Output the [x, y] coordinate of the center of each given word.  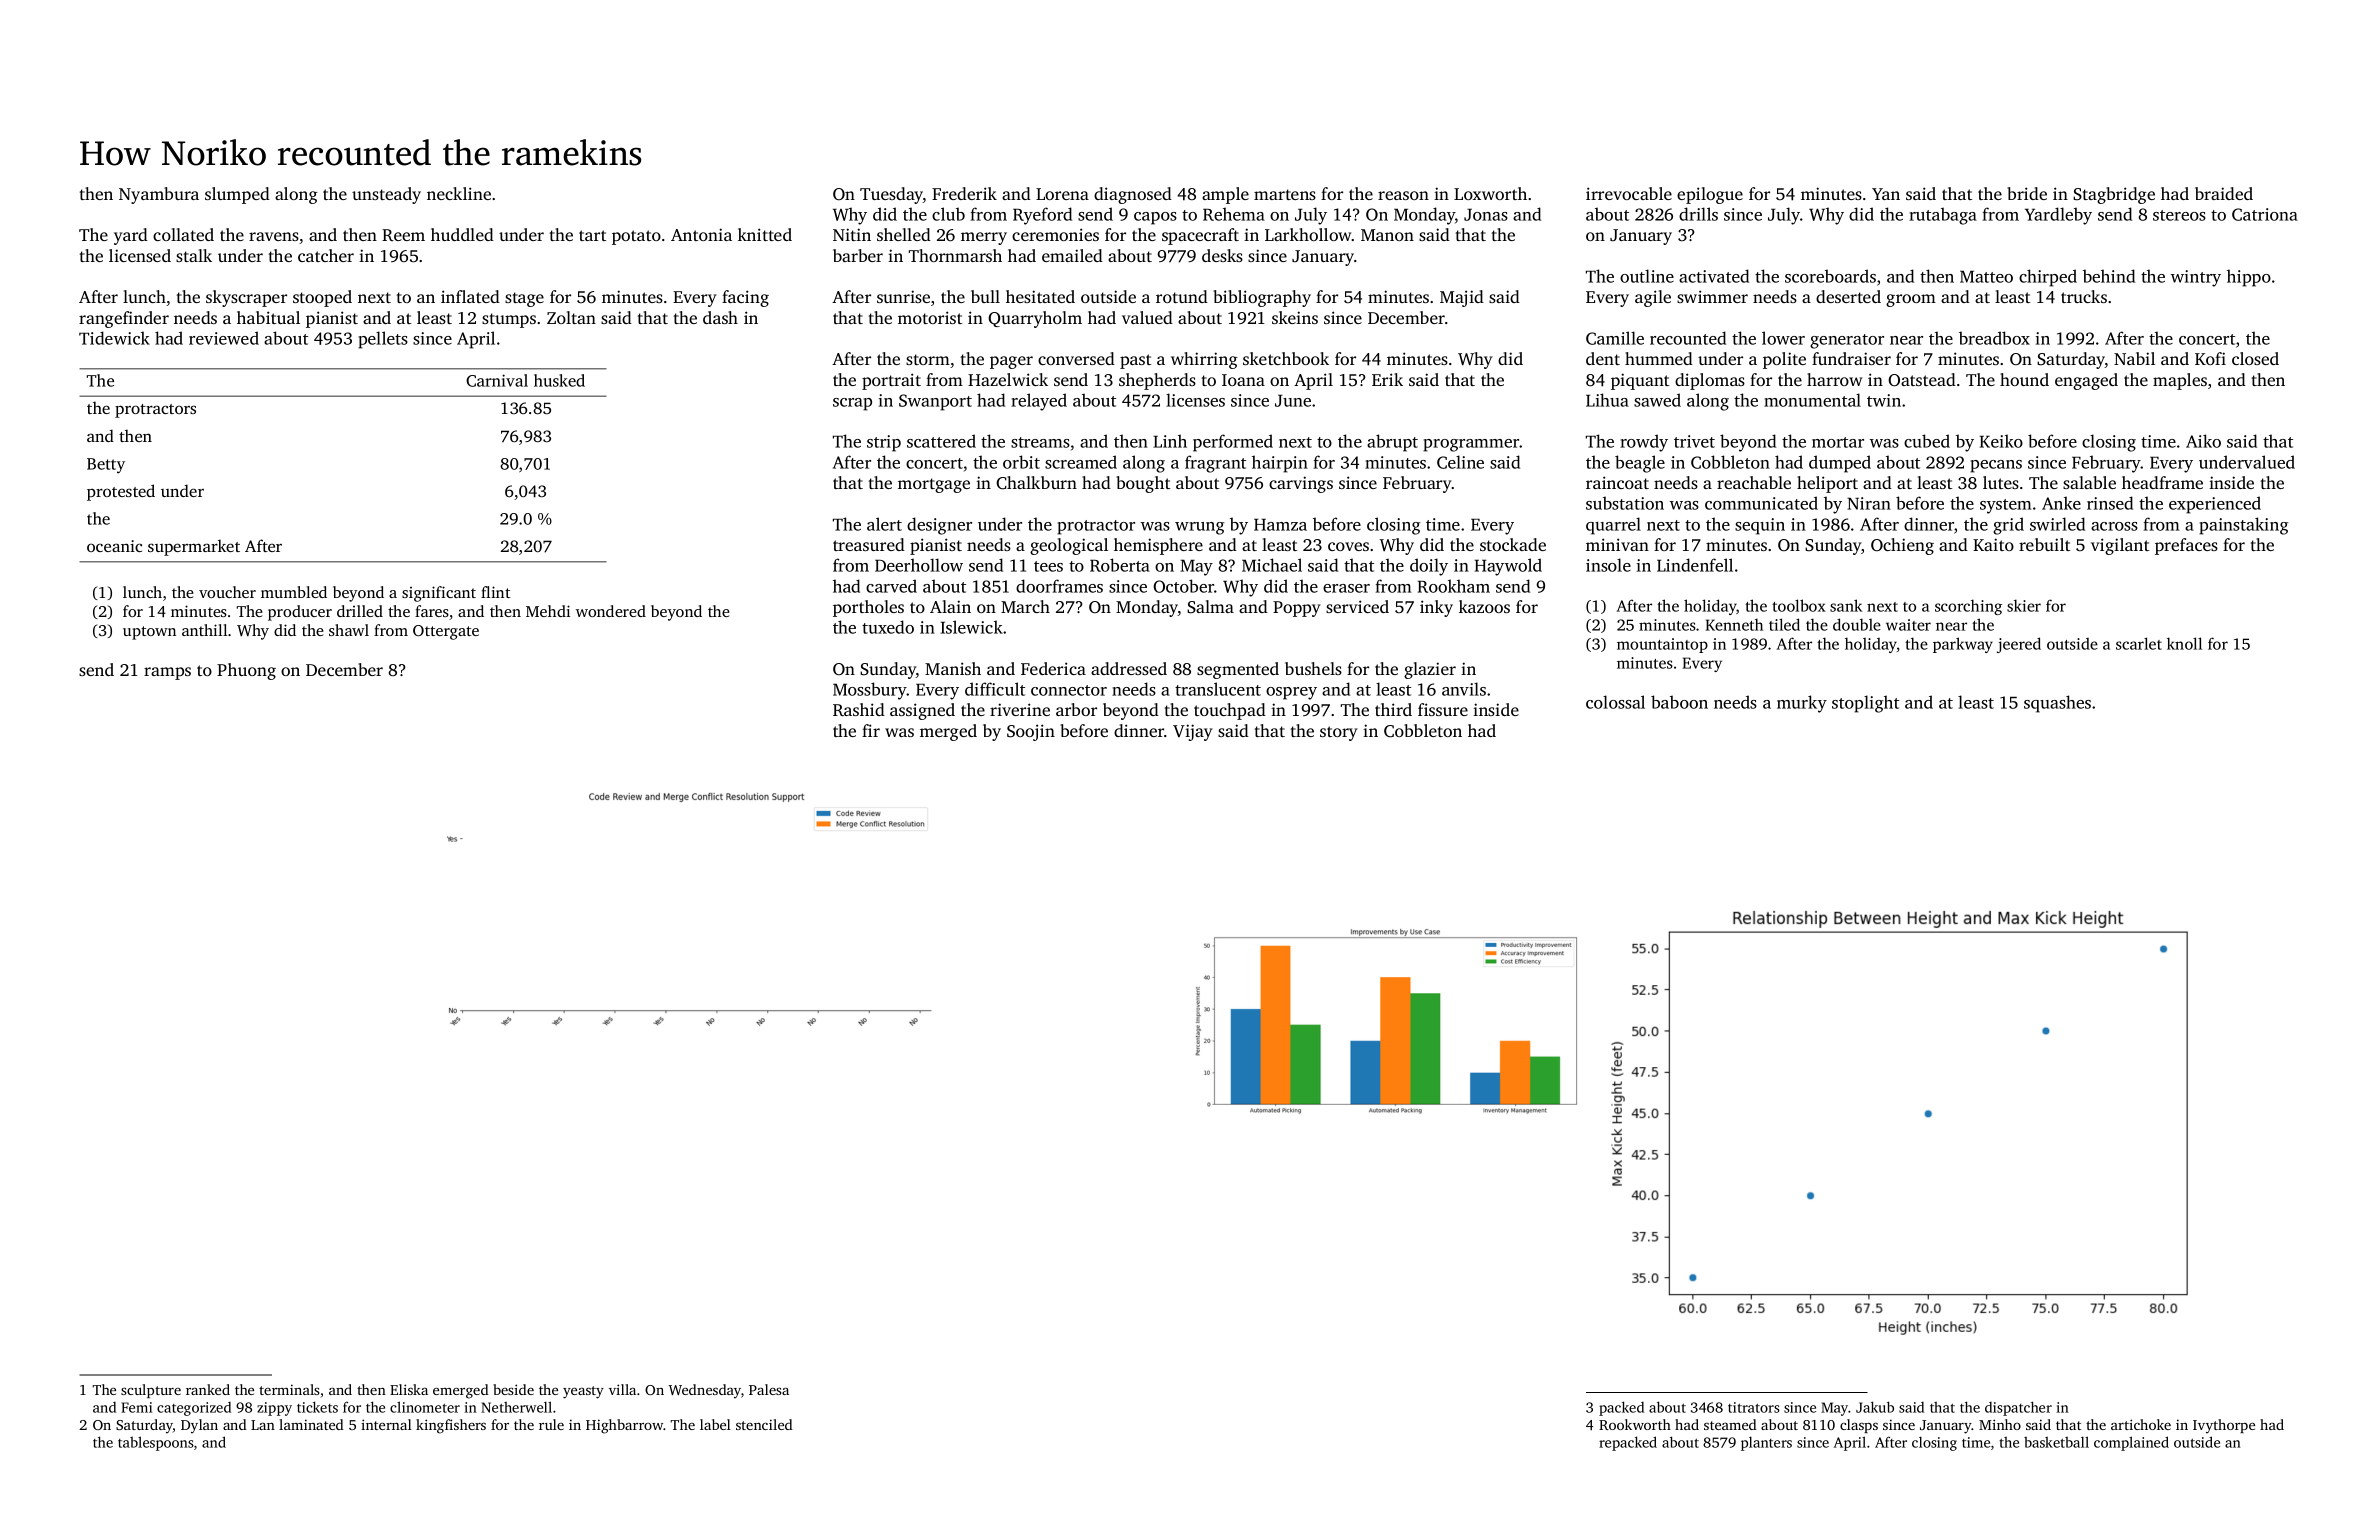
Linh [1170, 441]
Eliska [409, 1389]
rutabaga [1943, 216]
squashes [2057, 704]
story [1339, 733]
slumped [237, 195]
